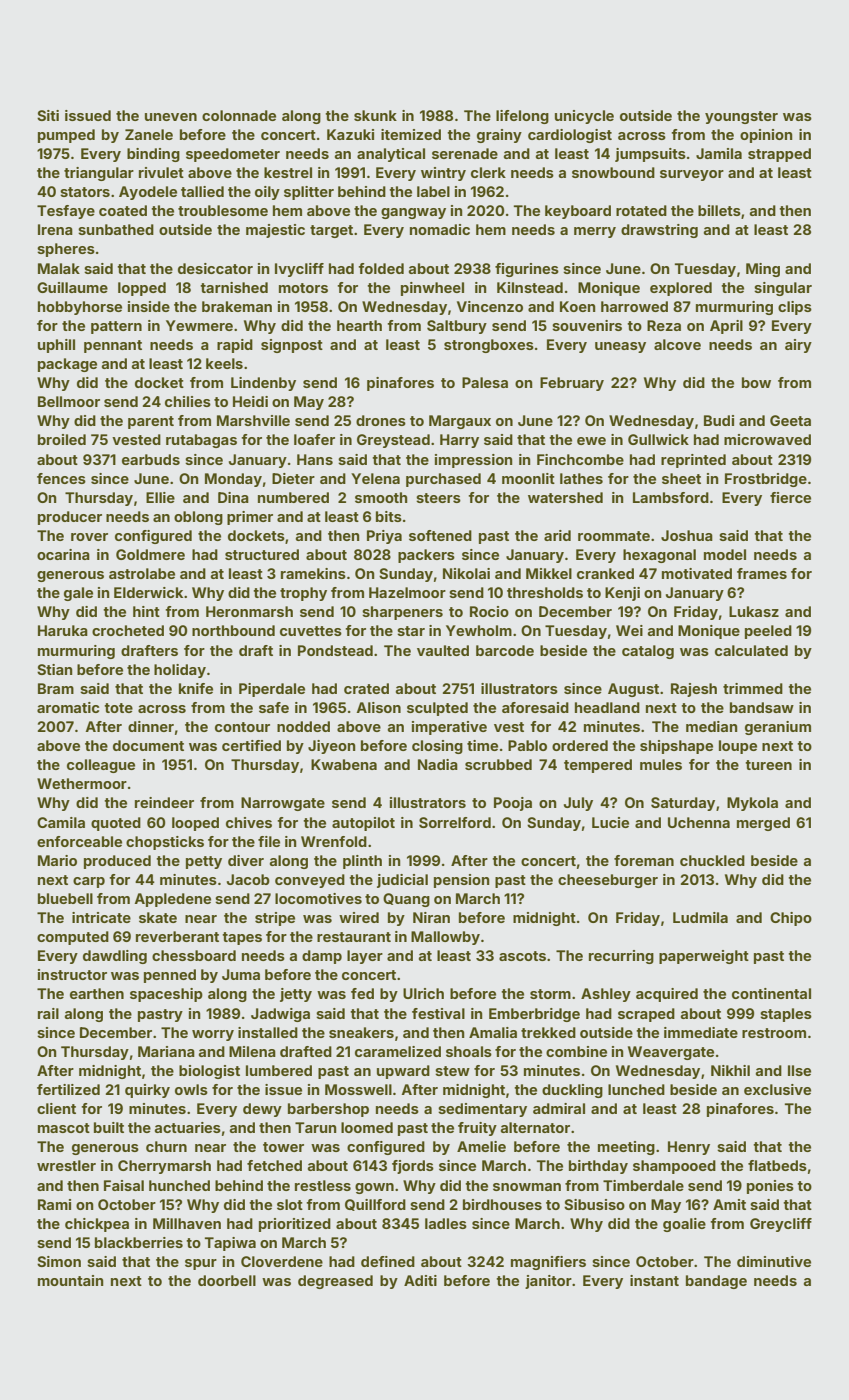  I want to click on nomadic, so click(440, 229).
